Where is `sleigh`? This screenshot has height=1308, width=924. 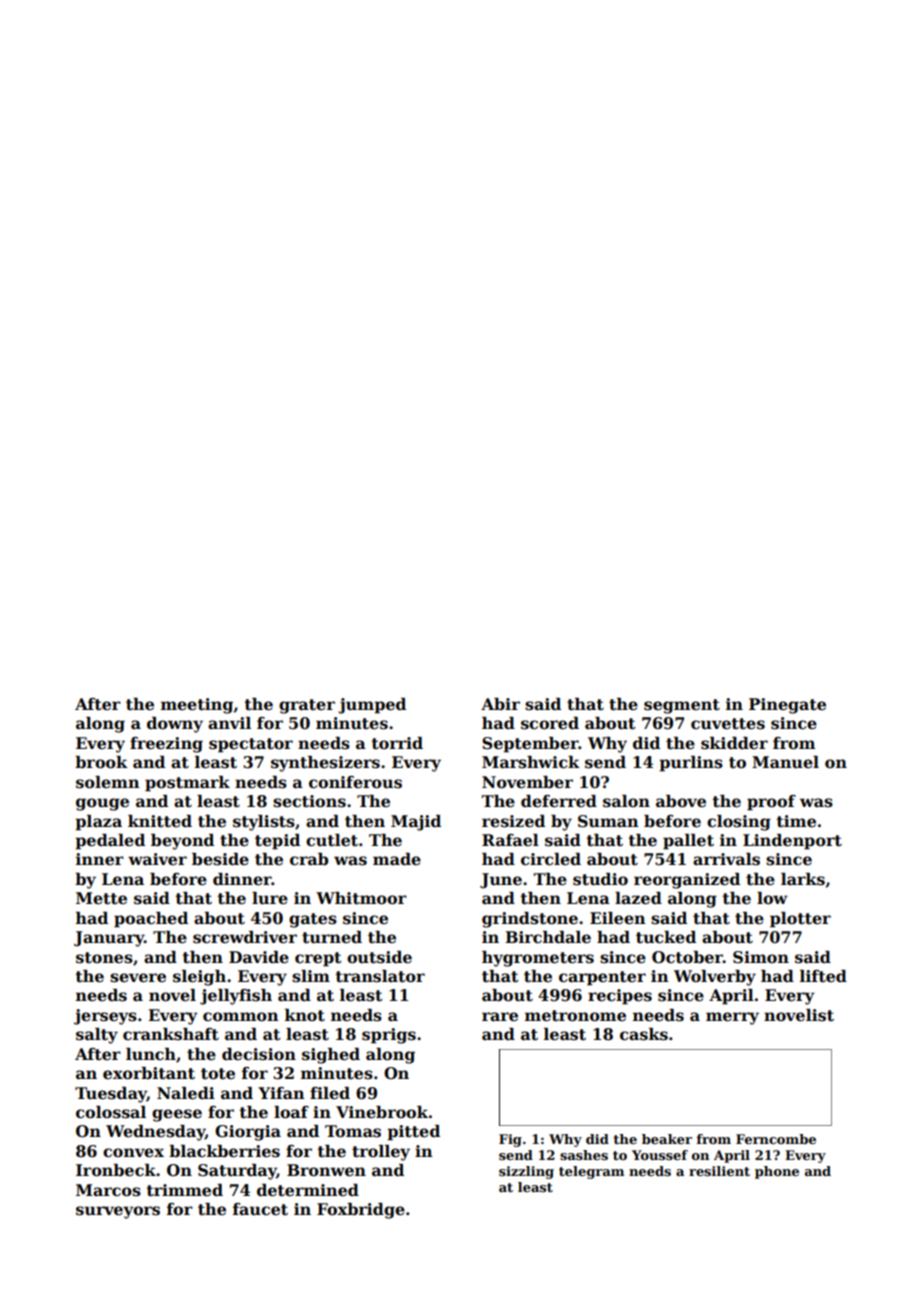
sleigh is located at coordinates (199, 978).
